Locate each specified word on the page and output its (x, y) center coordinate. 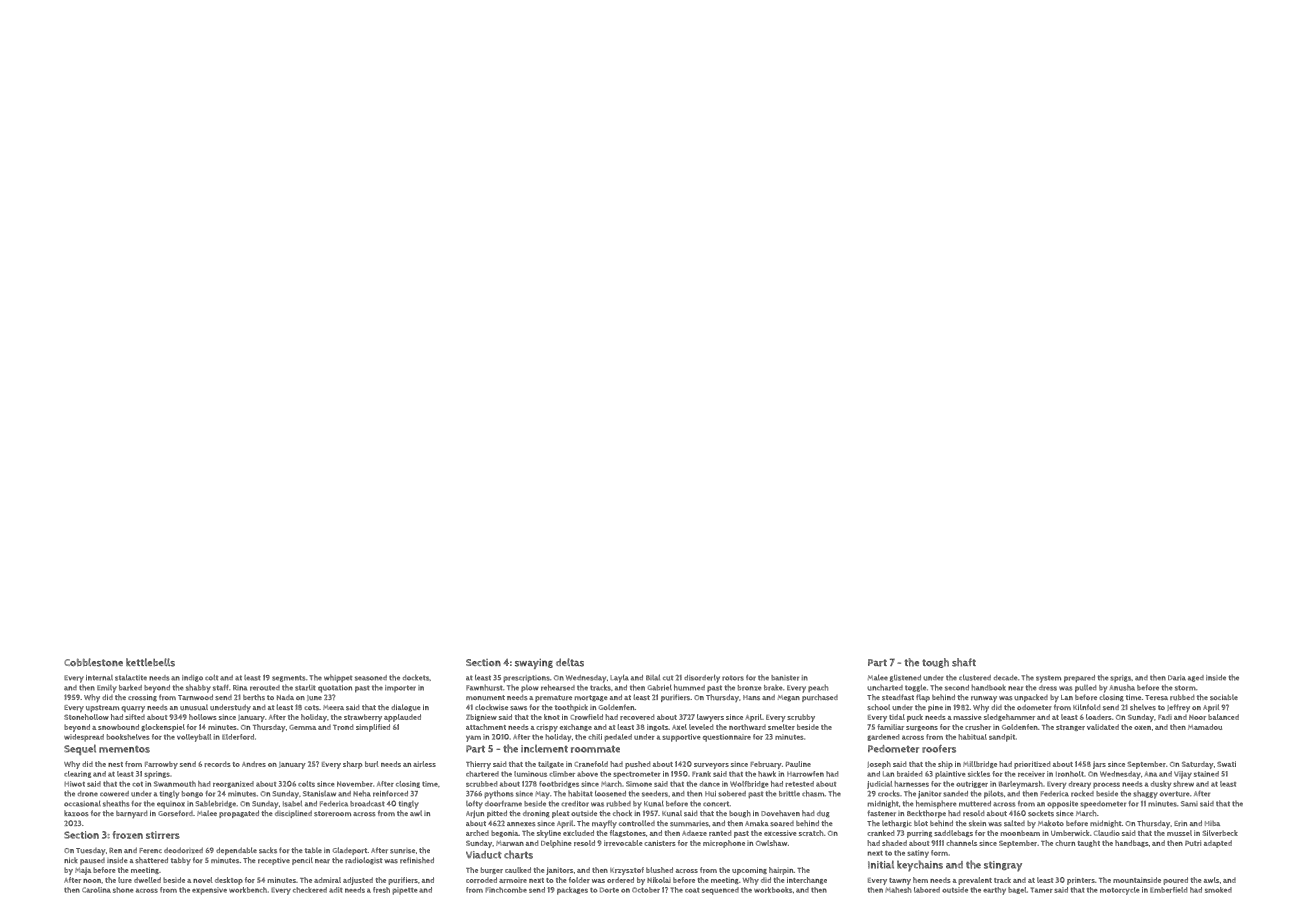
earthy (994, 891)
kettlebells (150, 662)
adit (335, 890)
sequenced (720, 891)
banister (785, 678)
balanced (1223, 717)
